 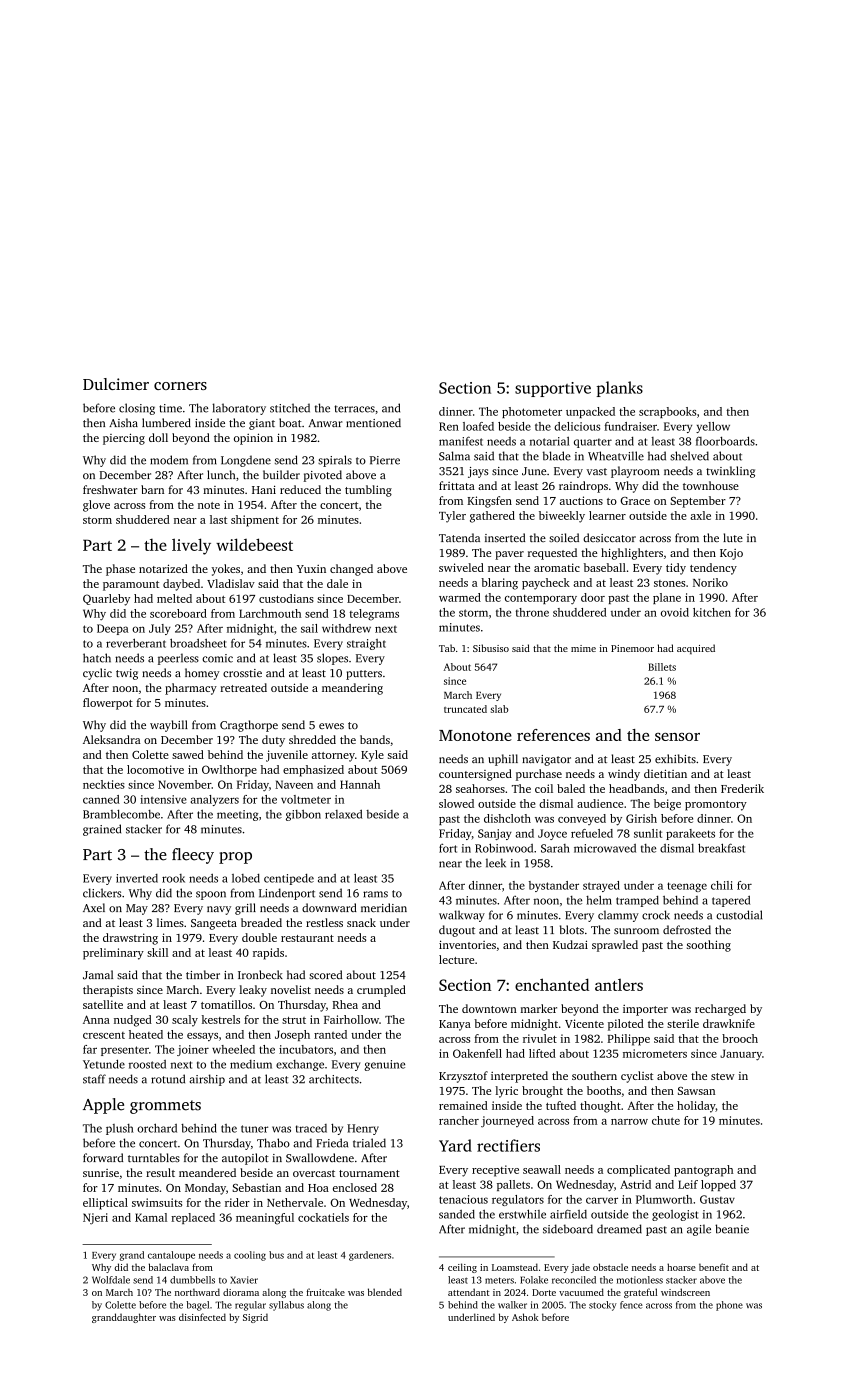 I want to click on supportive, so click(x=553, y=389).
